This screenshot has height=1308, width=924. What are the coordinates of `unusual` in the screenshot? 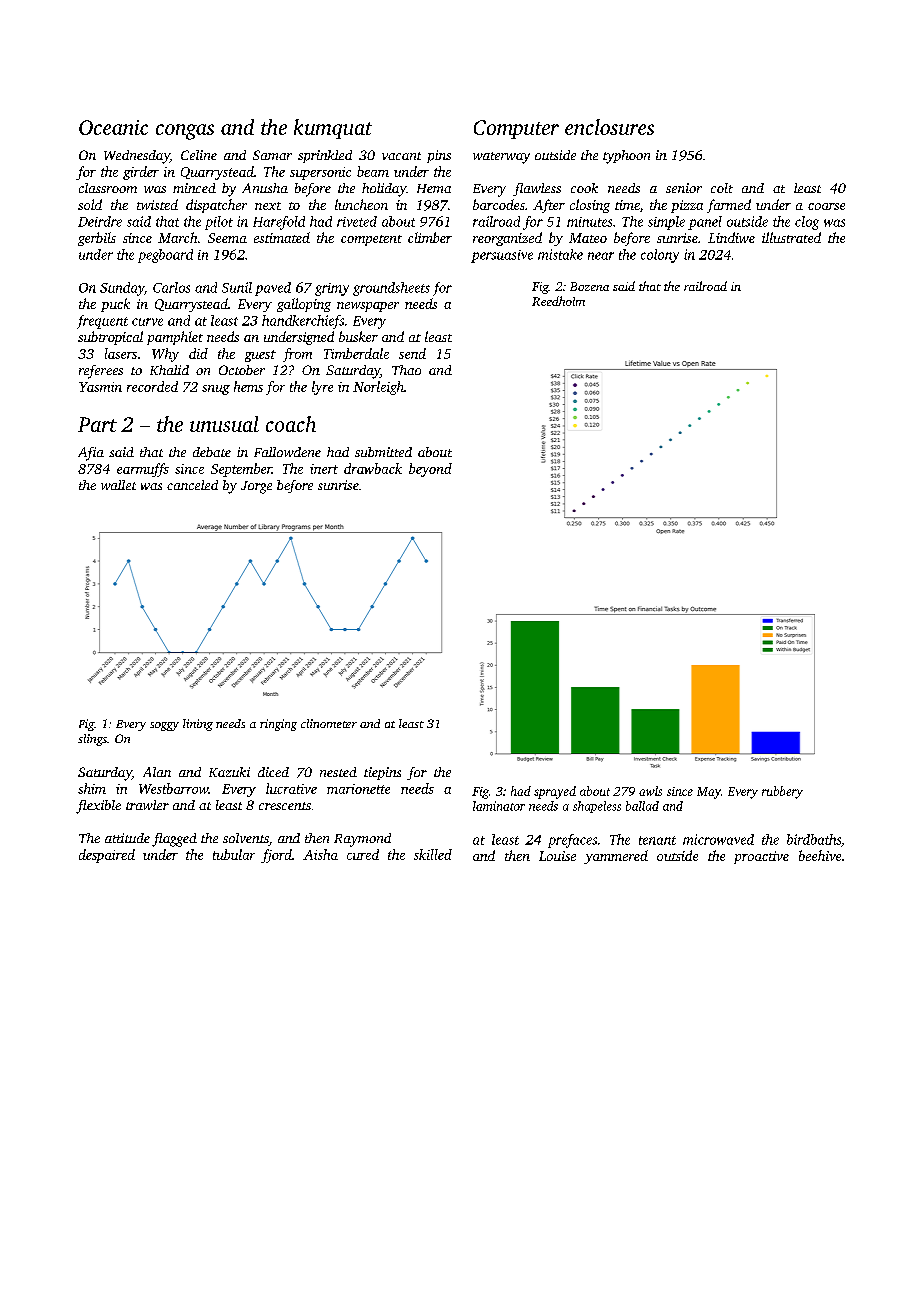 It's located at (224, 424).
